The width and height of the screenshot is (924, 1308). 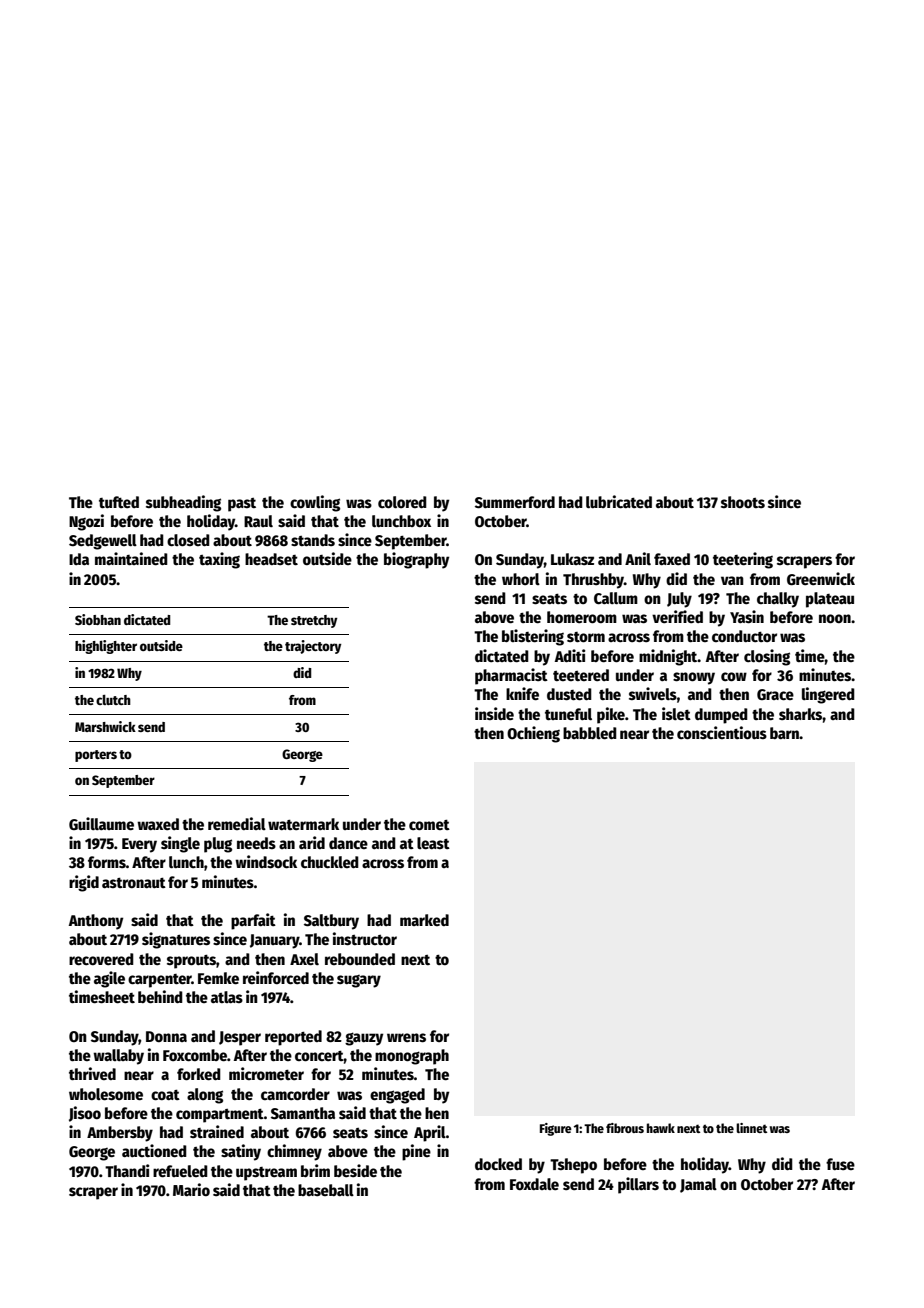 I want to click on shoots, so click(x=743, y=502).
